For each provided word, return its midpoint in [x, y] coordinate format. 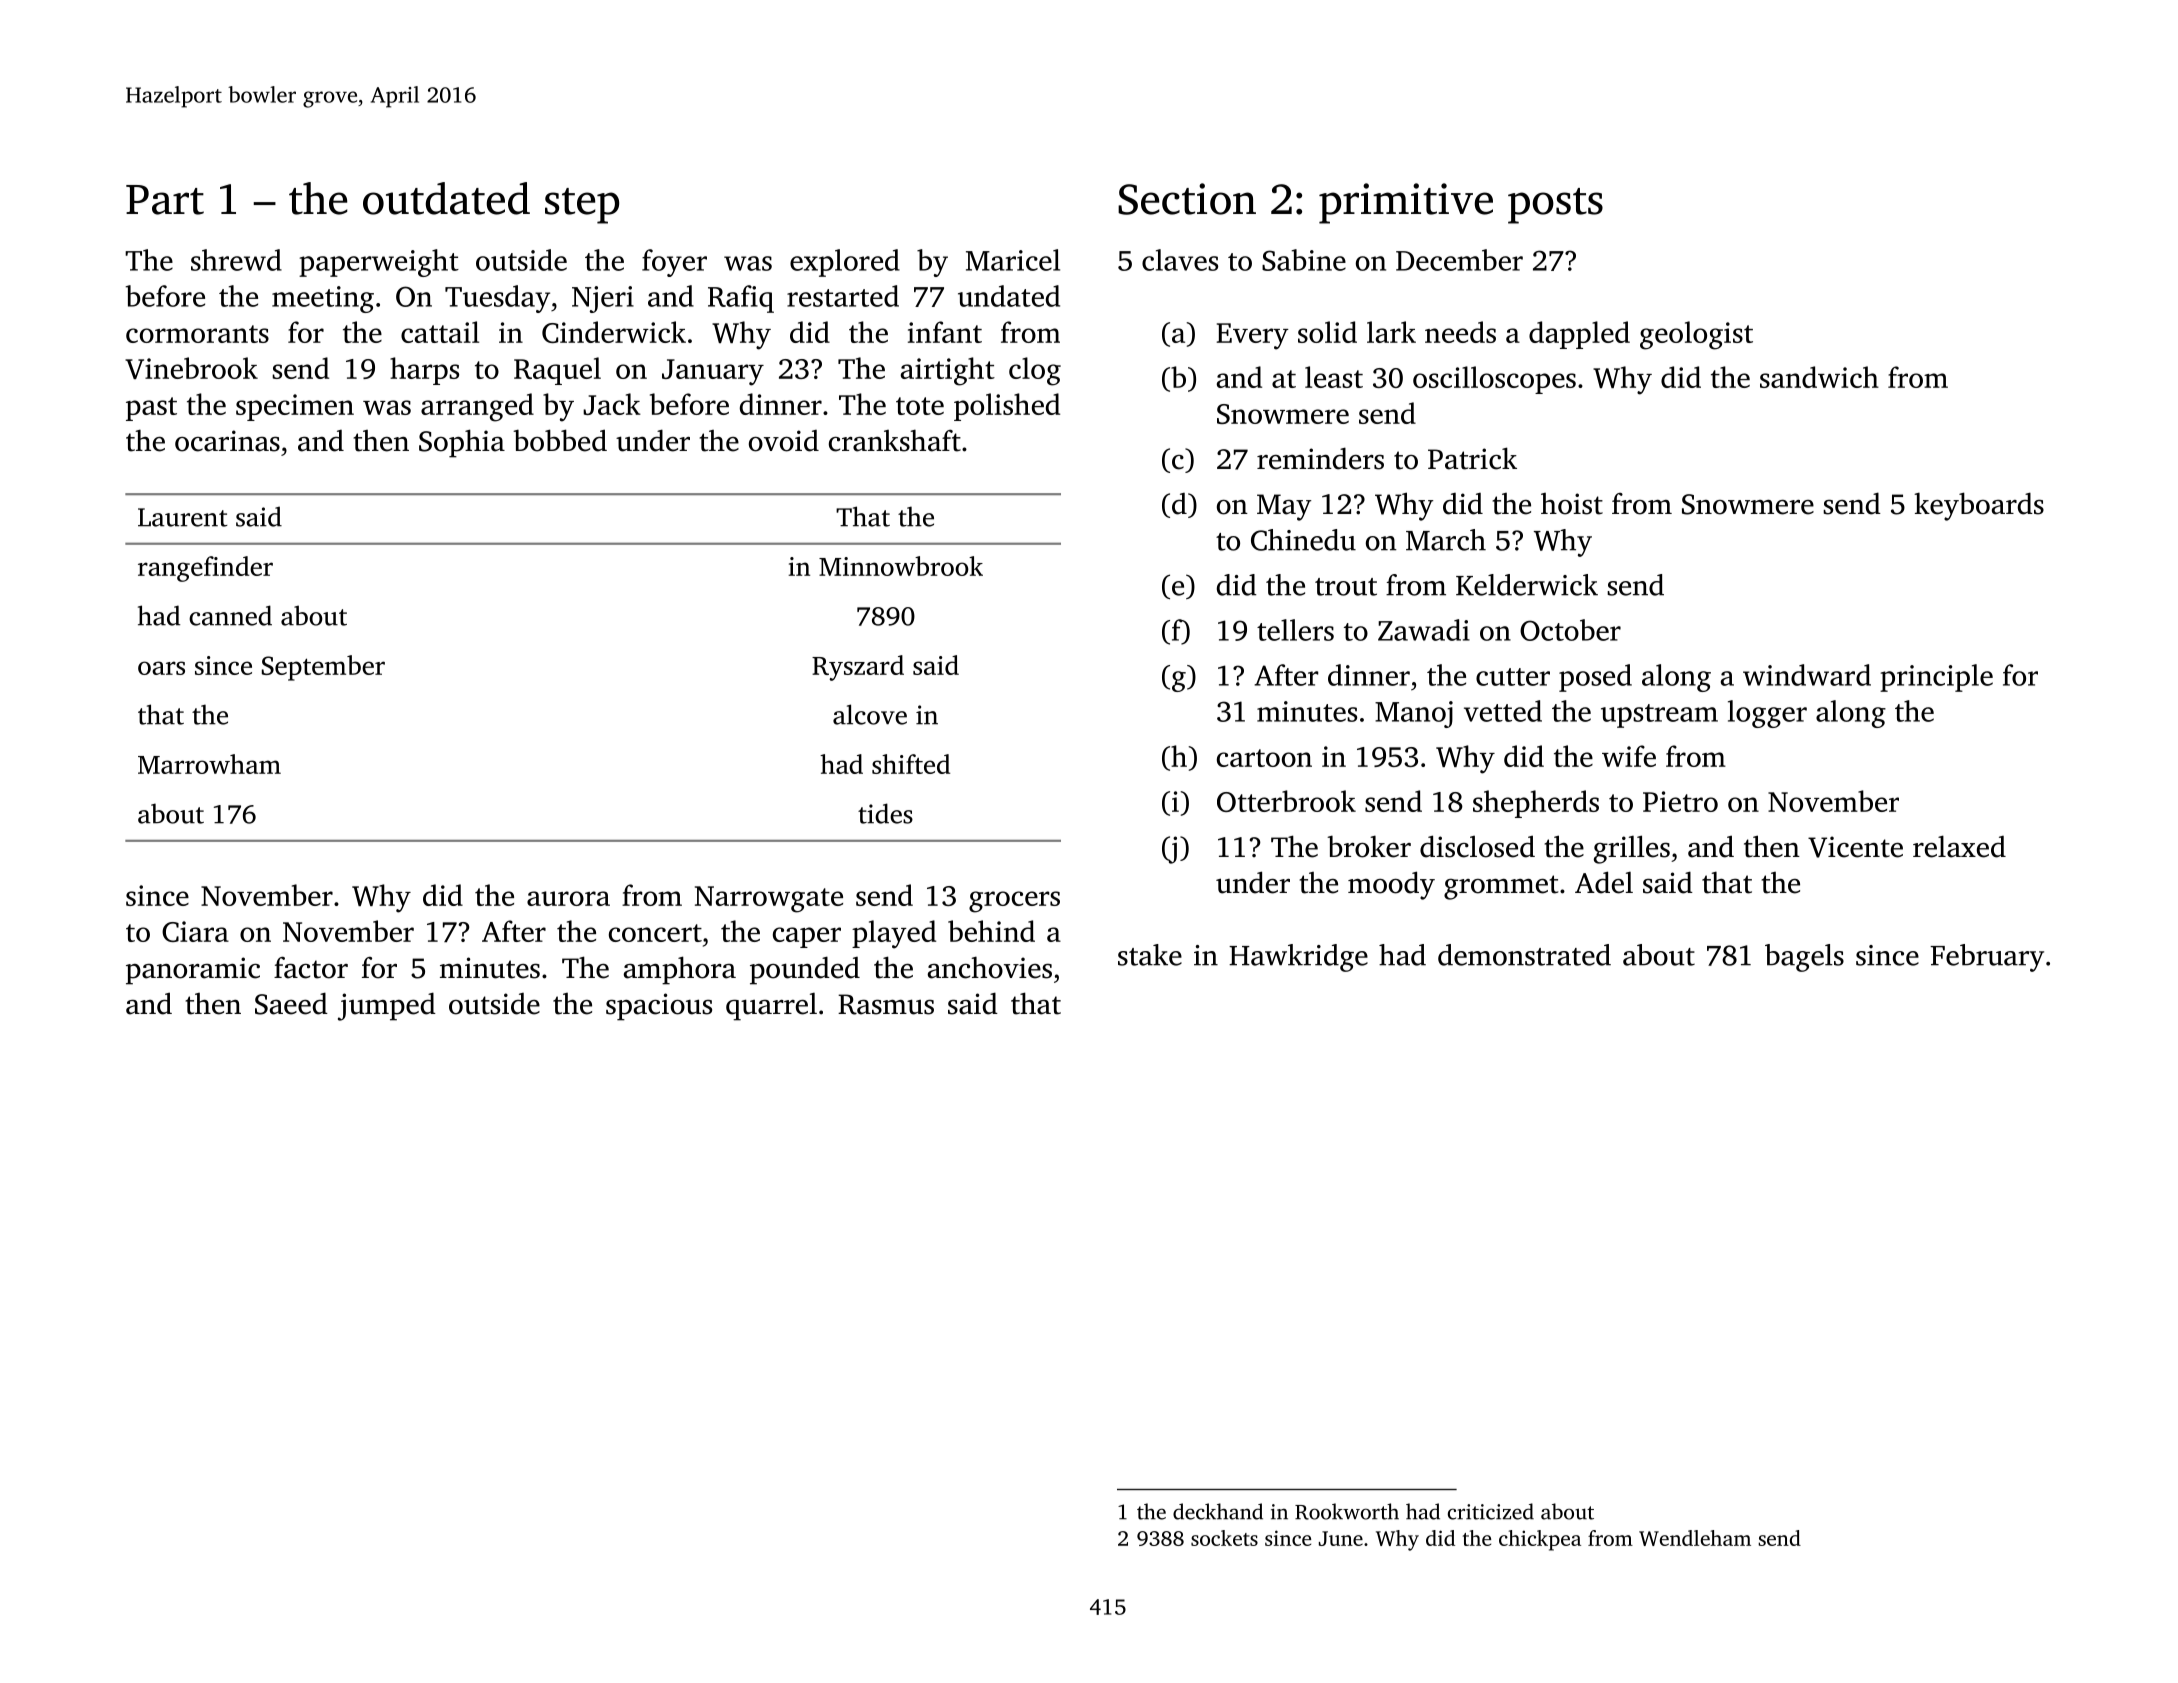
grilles [1632, 849]
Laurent [183, 517]
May [1284, 507]
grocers [1014, 902]
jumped [387, 1006]
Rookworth [1347, 1511]
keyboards [1979, 506]
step [582, 206]
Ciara [195, 931]
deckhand [1218, 1511]
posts [1555, 206]
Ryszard [858, 668]
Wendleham [1695, 1538]
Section [1187, 199]
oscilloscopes [1494, 380]
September [323, 668]
